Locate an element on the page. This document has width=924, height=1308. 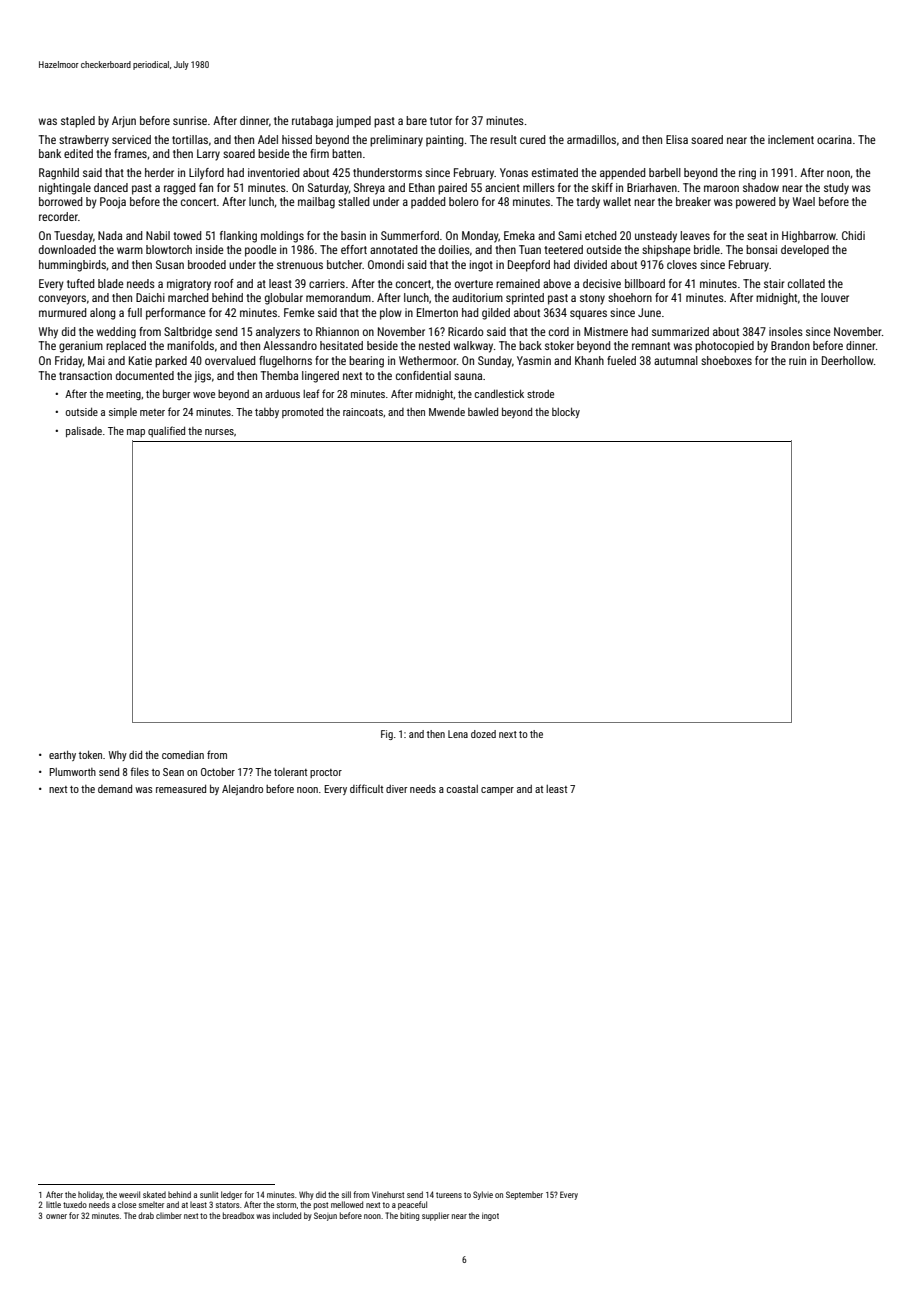
tureens is located at coordinates (449, 1195).
